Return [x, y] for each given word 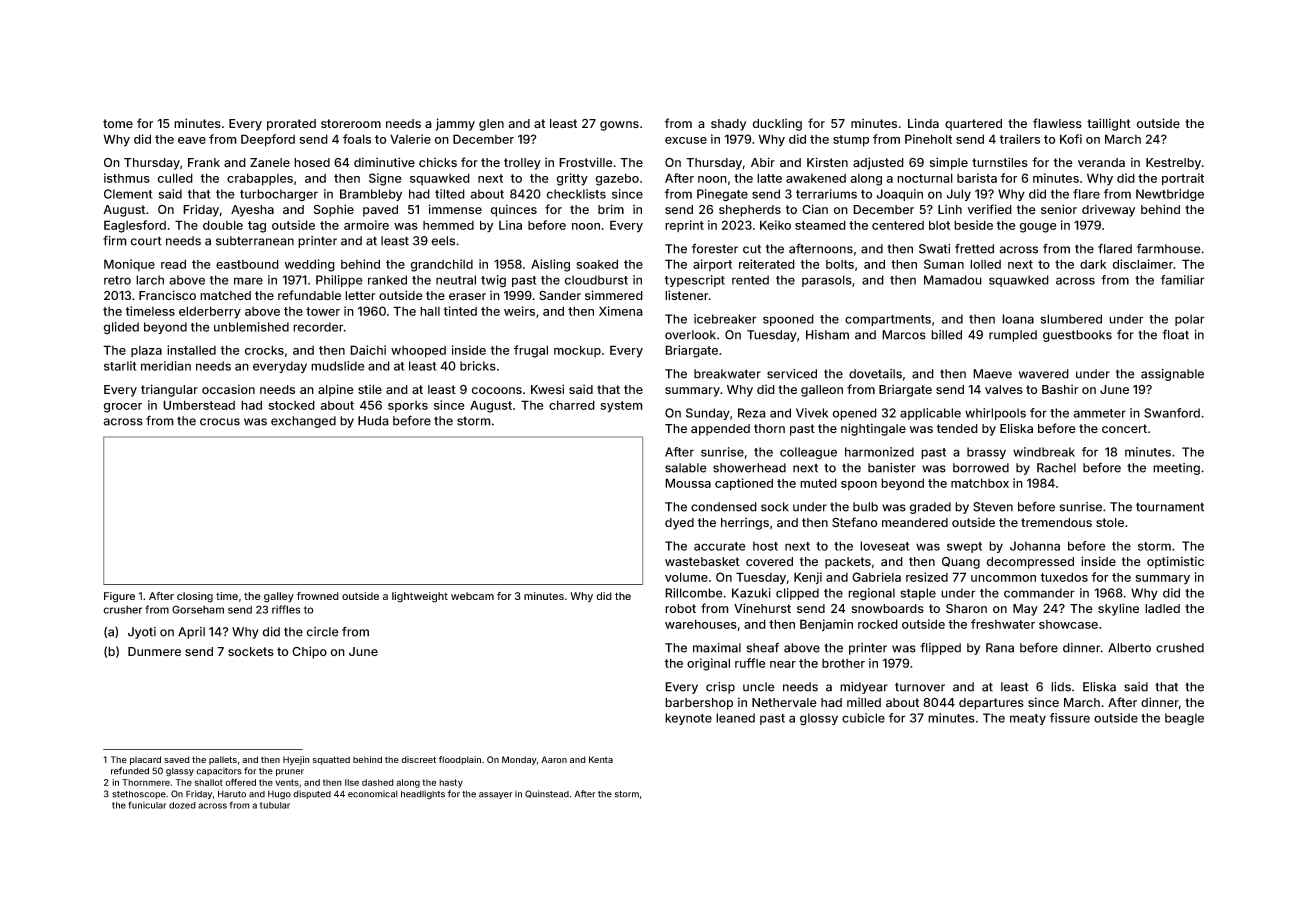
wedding [309, 265]
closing [195, 597]
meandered [915, 522]
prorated [291, 125]
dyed [679, 524]
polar [1190, 320]
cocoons [496, 390]
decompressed [1030, 563]
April [191, 633]
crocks [264, 350]
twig [493, 281]
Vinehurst [762, 608]
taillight [1109, 124]
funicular [147, 805]
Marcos [904, 335]
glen [491, 125]
